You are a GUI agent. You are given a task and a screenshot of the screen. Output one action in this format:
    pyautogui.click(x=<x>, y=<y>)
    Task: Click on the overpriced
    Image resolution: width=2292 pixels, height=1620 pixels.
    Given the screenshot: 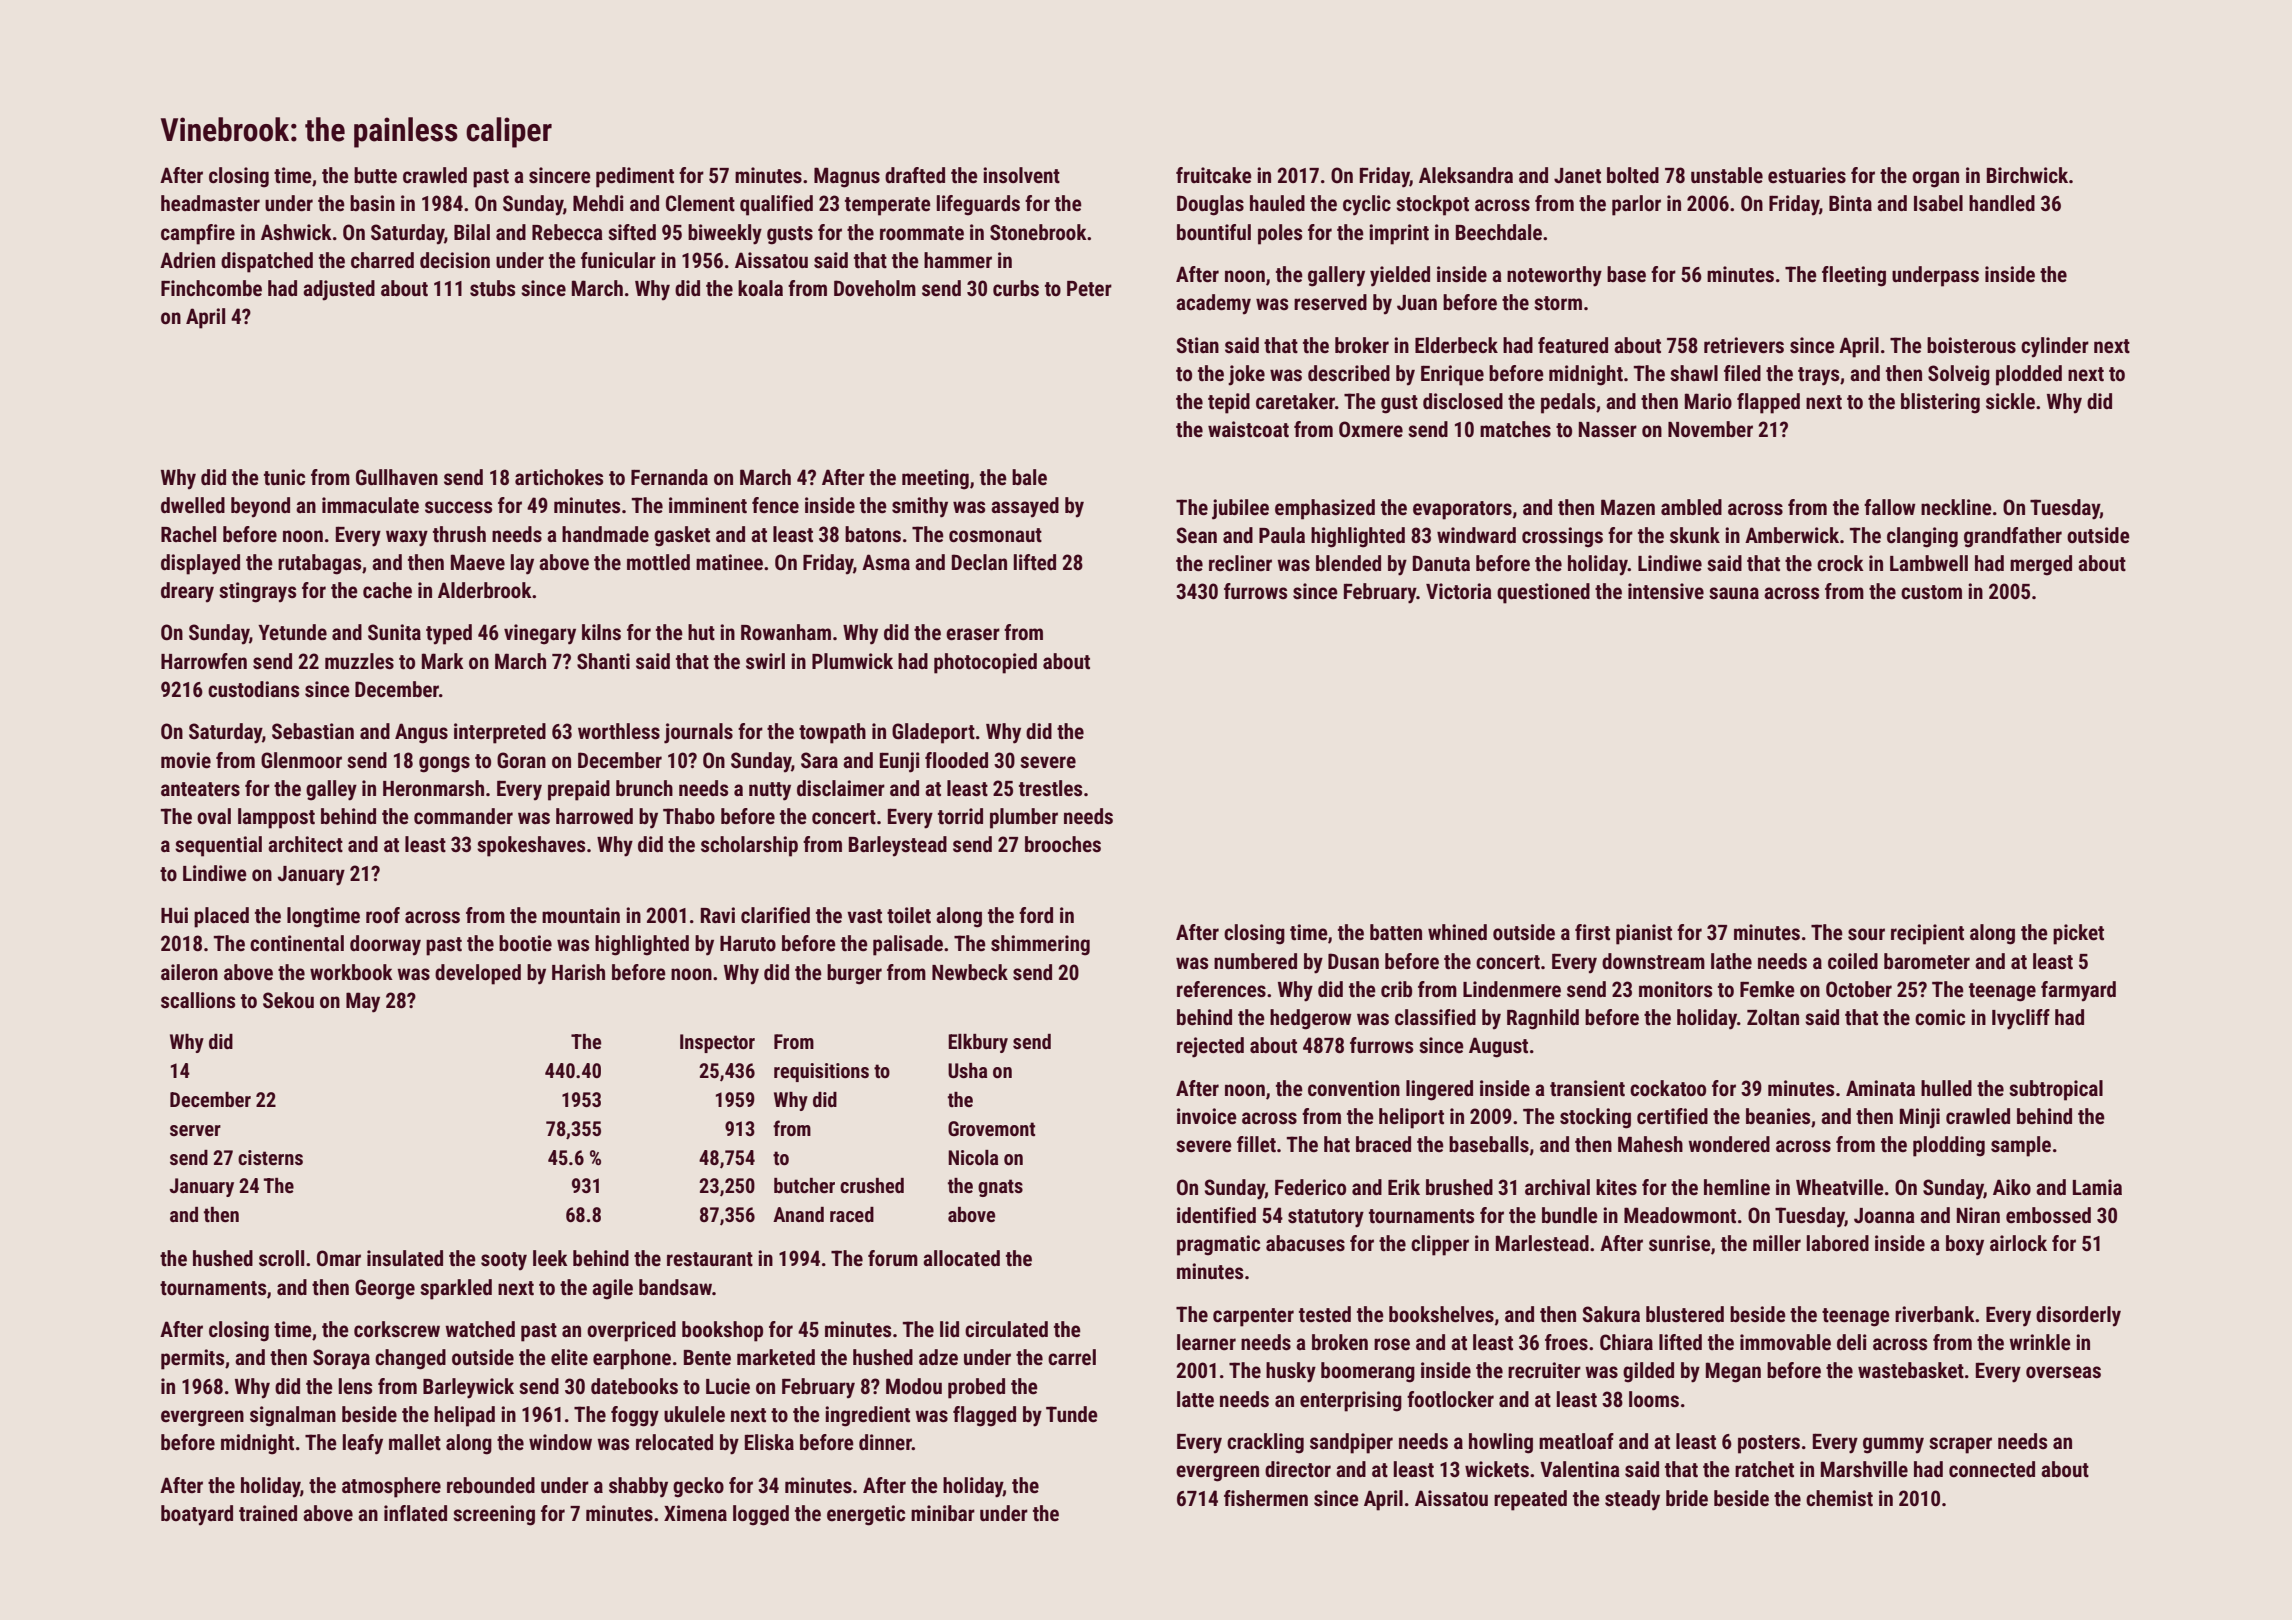 What is the action you would take?
    pyautogui.click(x=631, y=1331)
